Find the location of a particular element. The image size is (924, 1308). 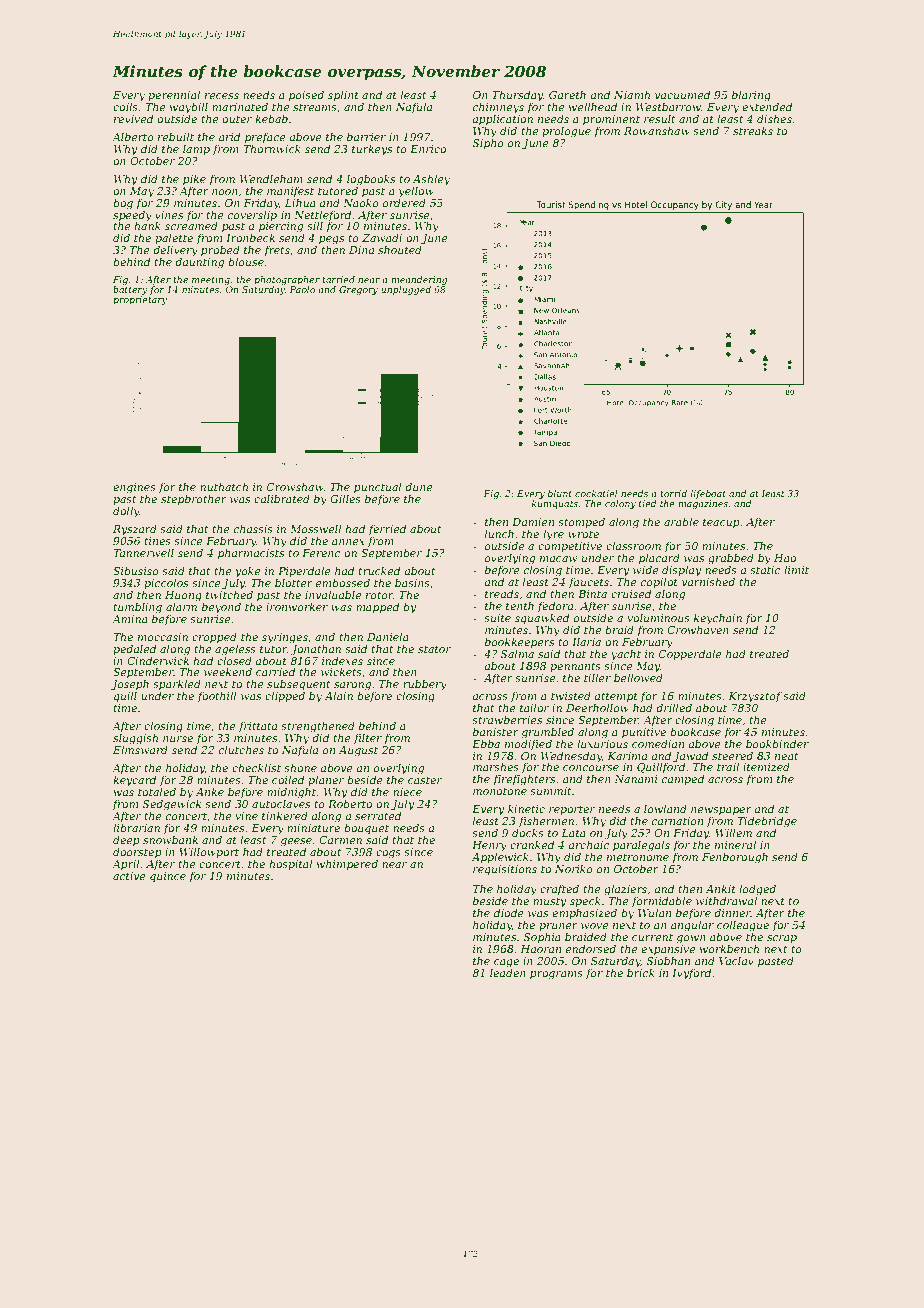

Sibusiso is located at coordinates (136, 570).
